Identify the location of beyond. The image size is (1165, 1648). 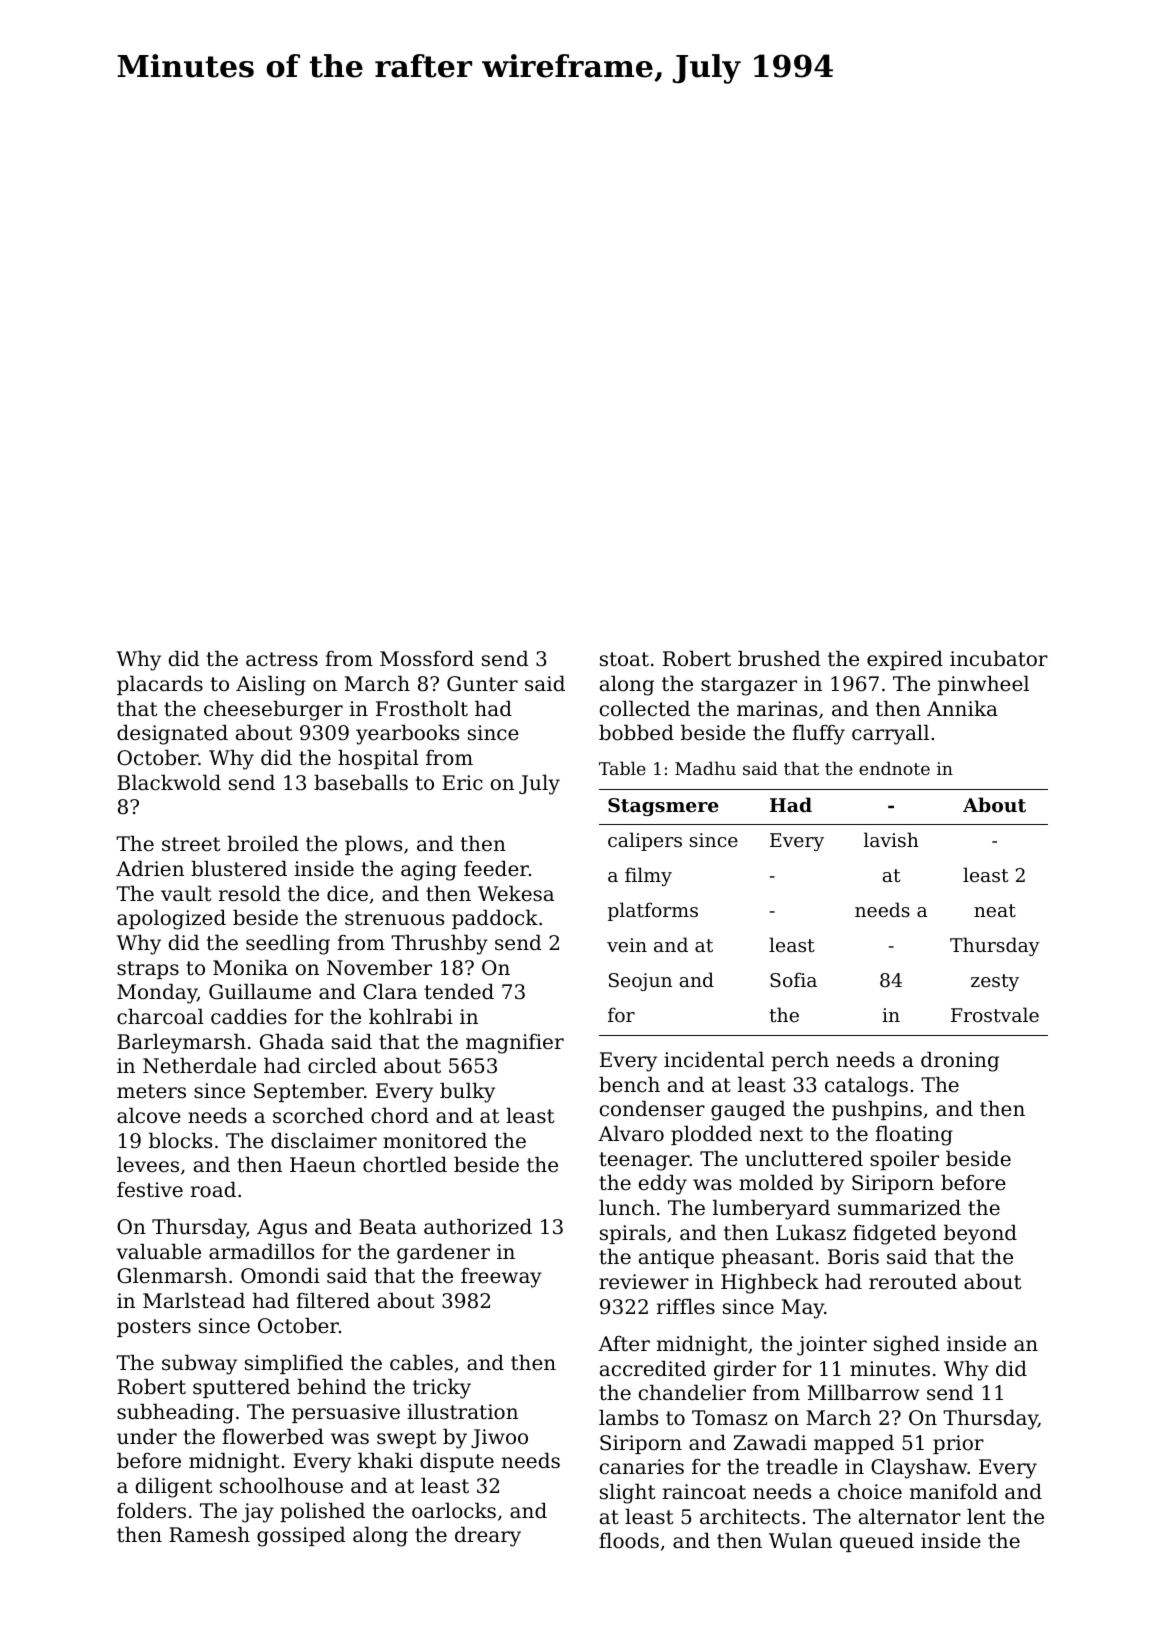
(980, 1234).
